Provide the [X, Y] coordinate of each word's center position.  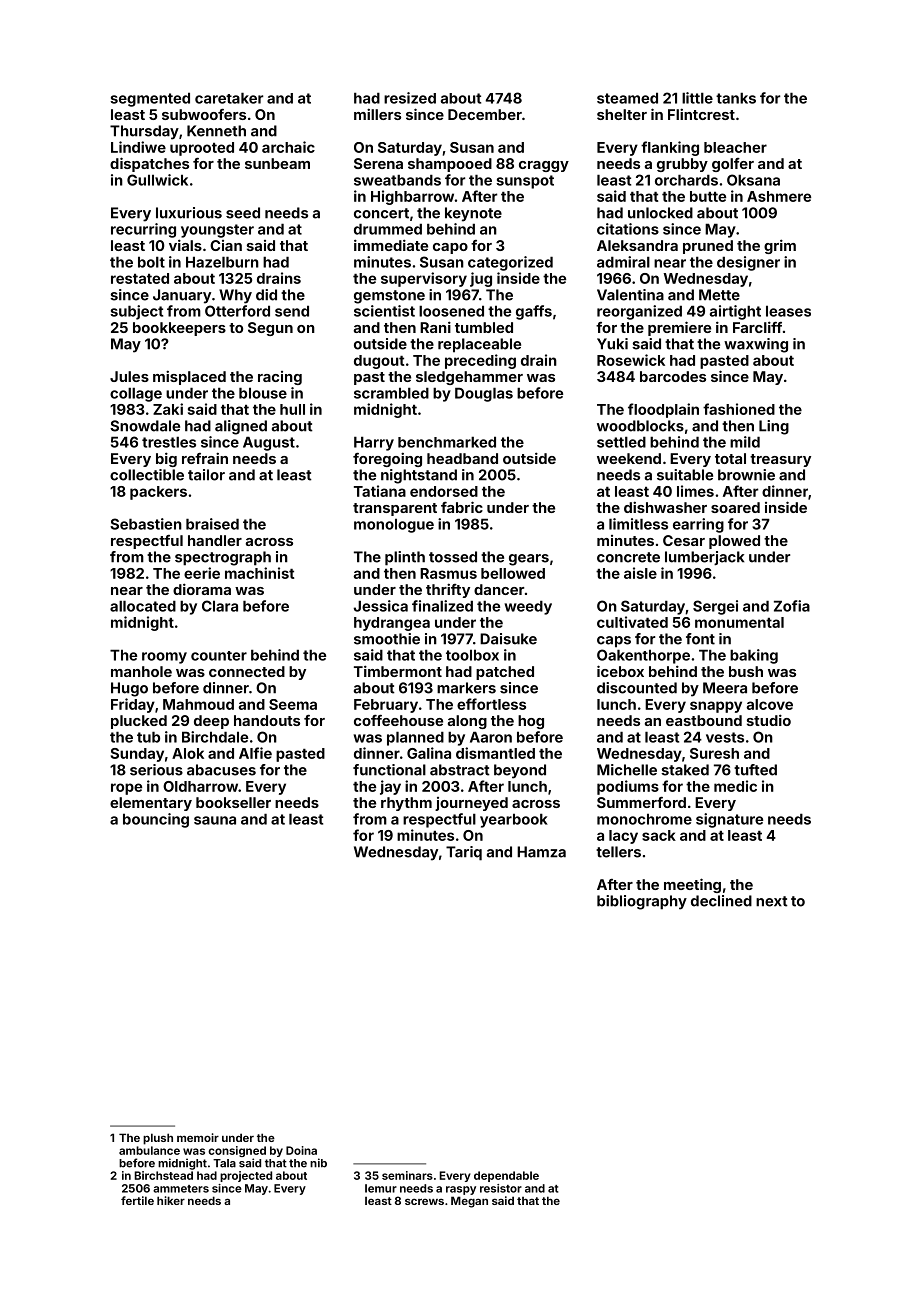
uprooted [202, 149]
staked [685, 770]
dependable [506, 1176]
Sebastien [146, 524]
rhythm [406, 804]
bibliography [642, 902]
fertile [137, 1200]
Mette [719, 295]
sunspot [525, 182]
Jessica [381, 606]
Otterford [237, 311]
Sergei [715, 607]
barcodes [673, 376]
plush [158, 1139]
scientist [384, 311]
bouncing [156, 820]
